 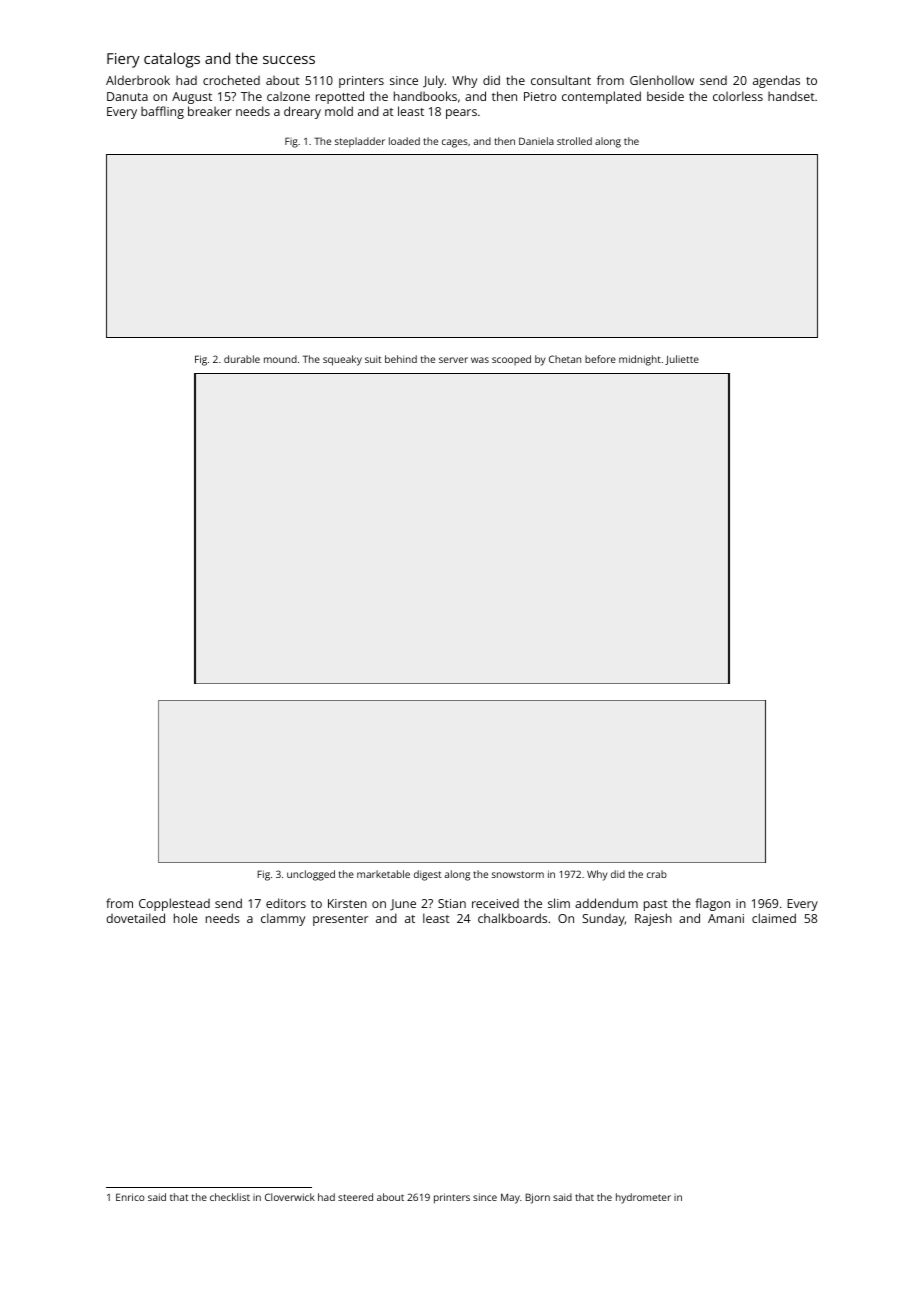 What do you see at coordinates (453, 360) in the page?
I see `server` at bounding box center [453, 360].
